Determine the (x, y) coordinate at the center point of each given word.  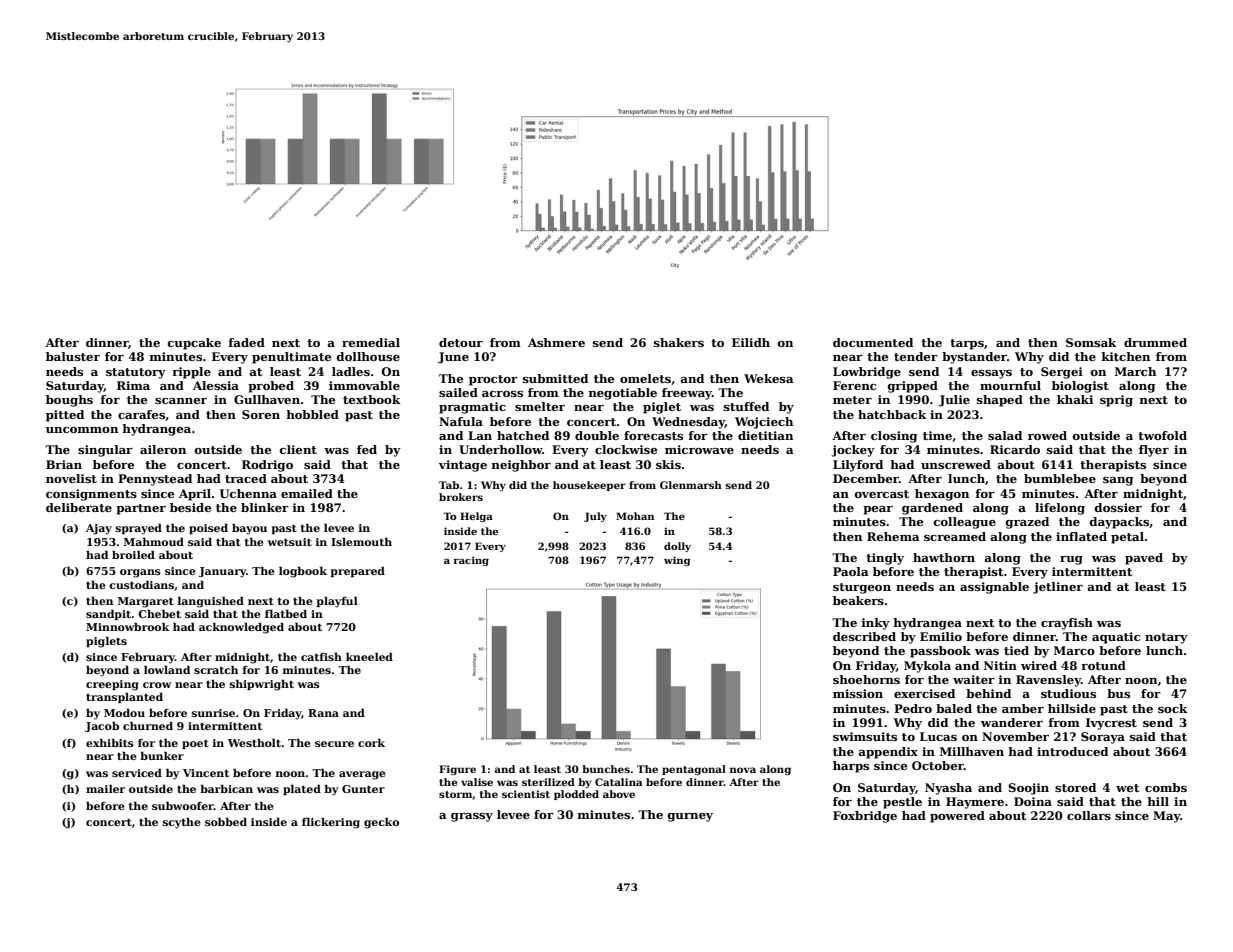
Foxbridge (865, 817)
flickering (331, 823)
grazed (1027, 523)
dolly (677, 547)
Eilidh (751, 342)
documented (873, 342)
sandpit (108, 615)
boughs (69, 401)
